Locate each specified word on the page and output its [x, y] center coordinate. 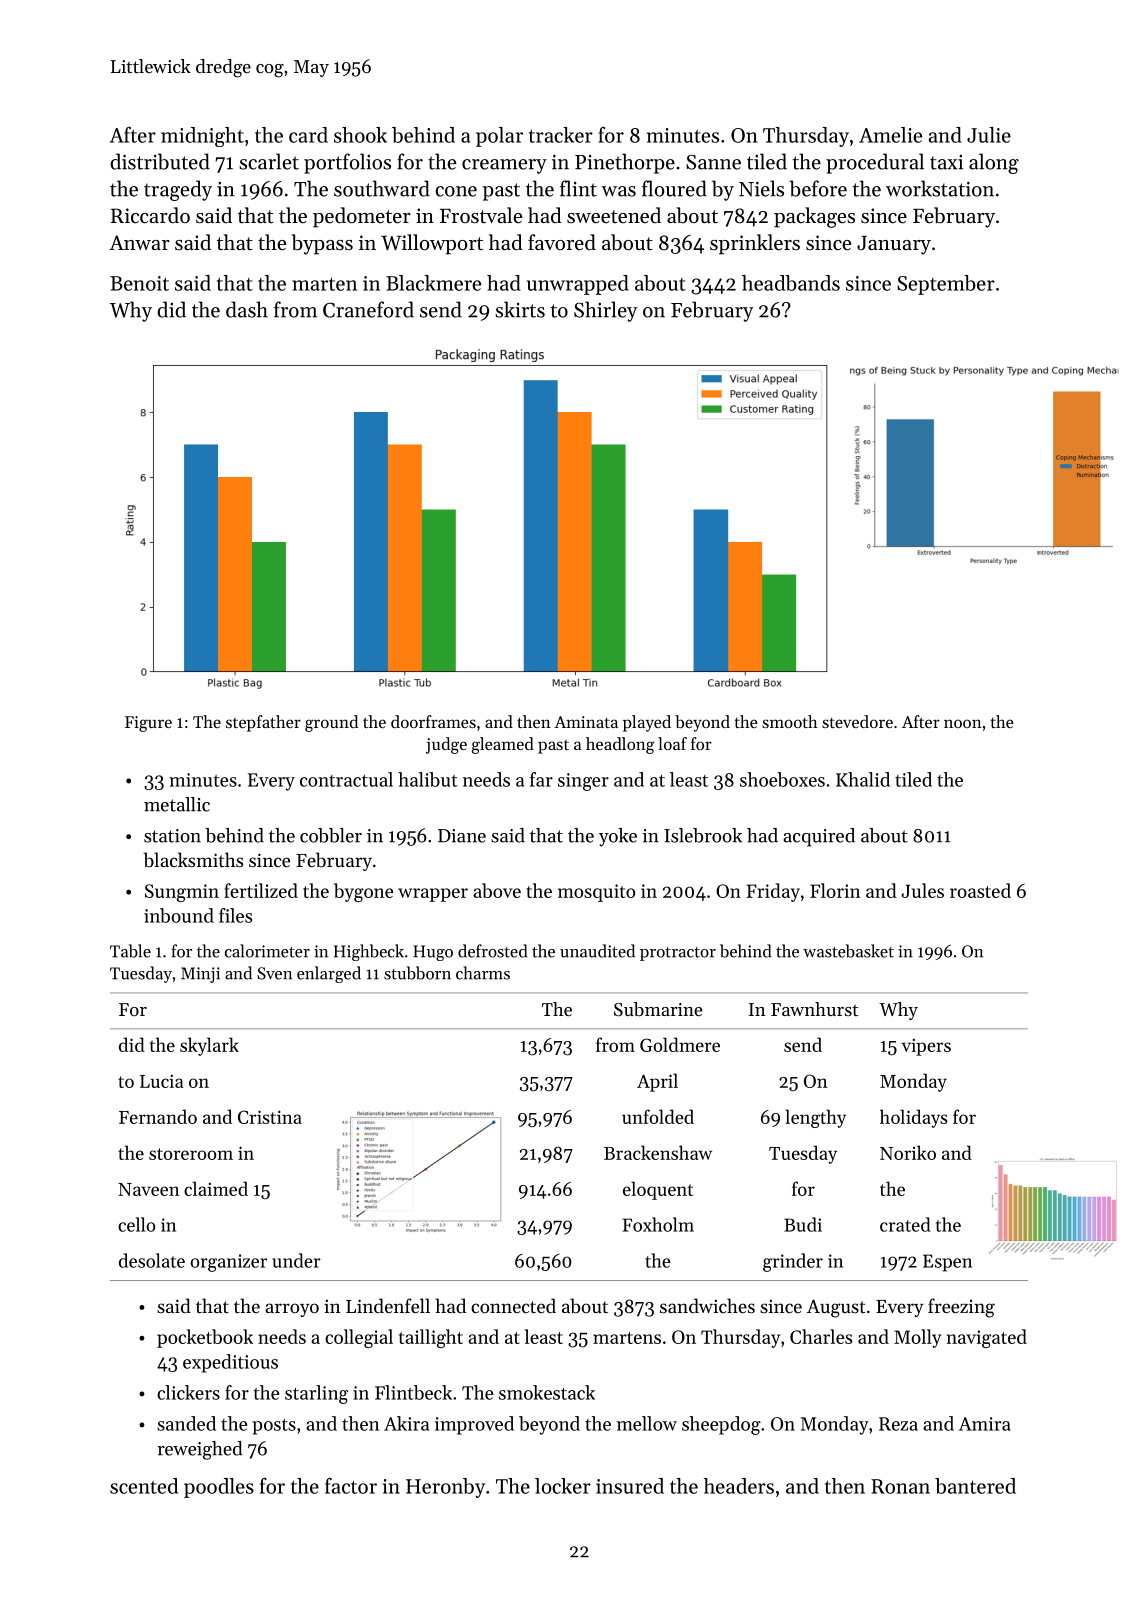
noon [963, 723]
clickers [188, 1392]
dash [247, 309]
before [818, 188]
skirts [520, 309]
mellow [647, 1423]
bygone [363, 892]
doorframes [433, 721]
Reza [898, 1424]
